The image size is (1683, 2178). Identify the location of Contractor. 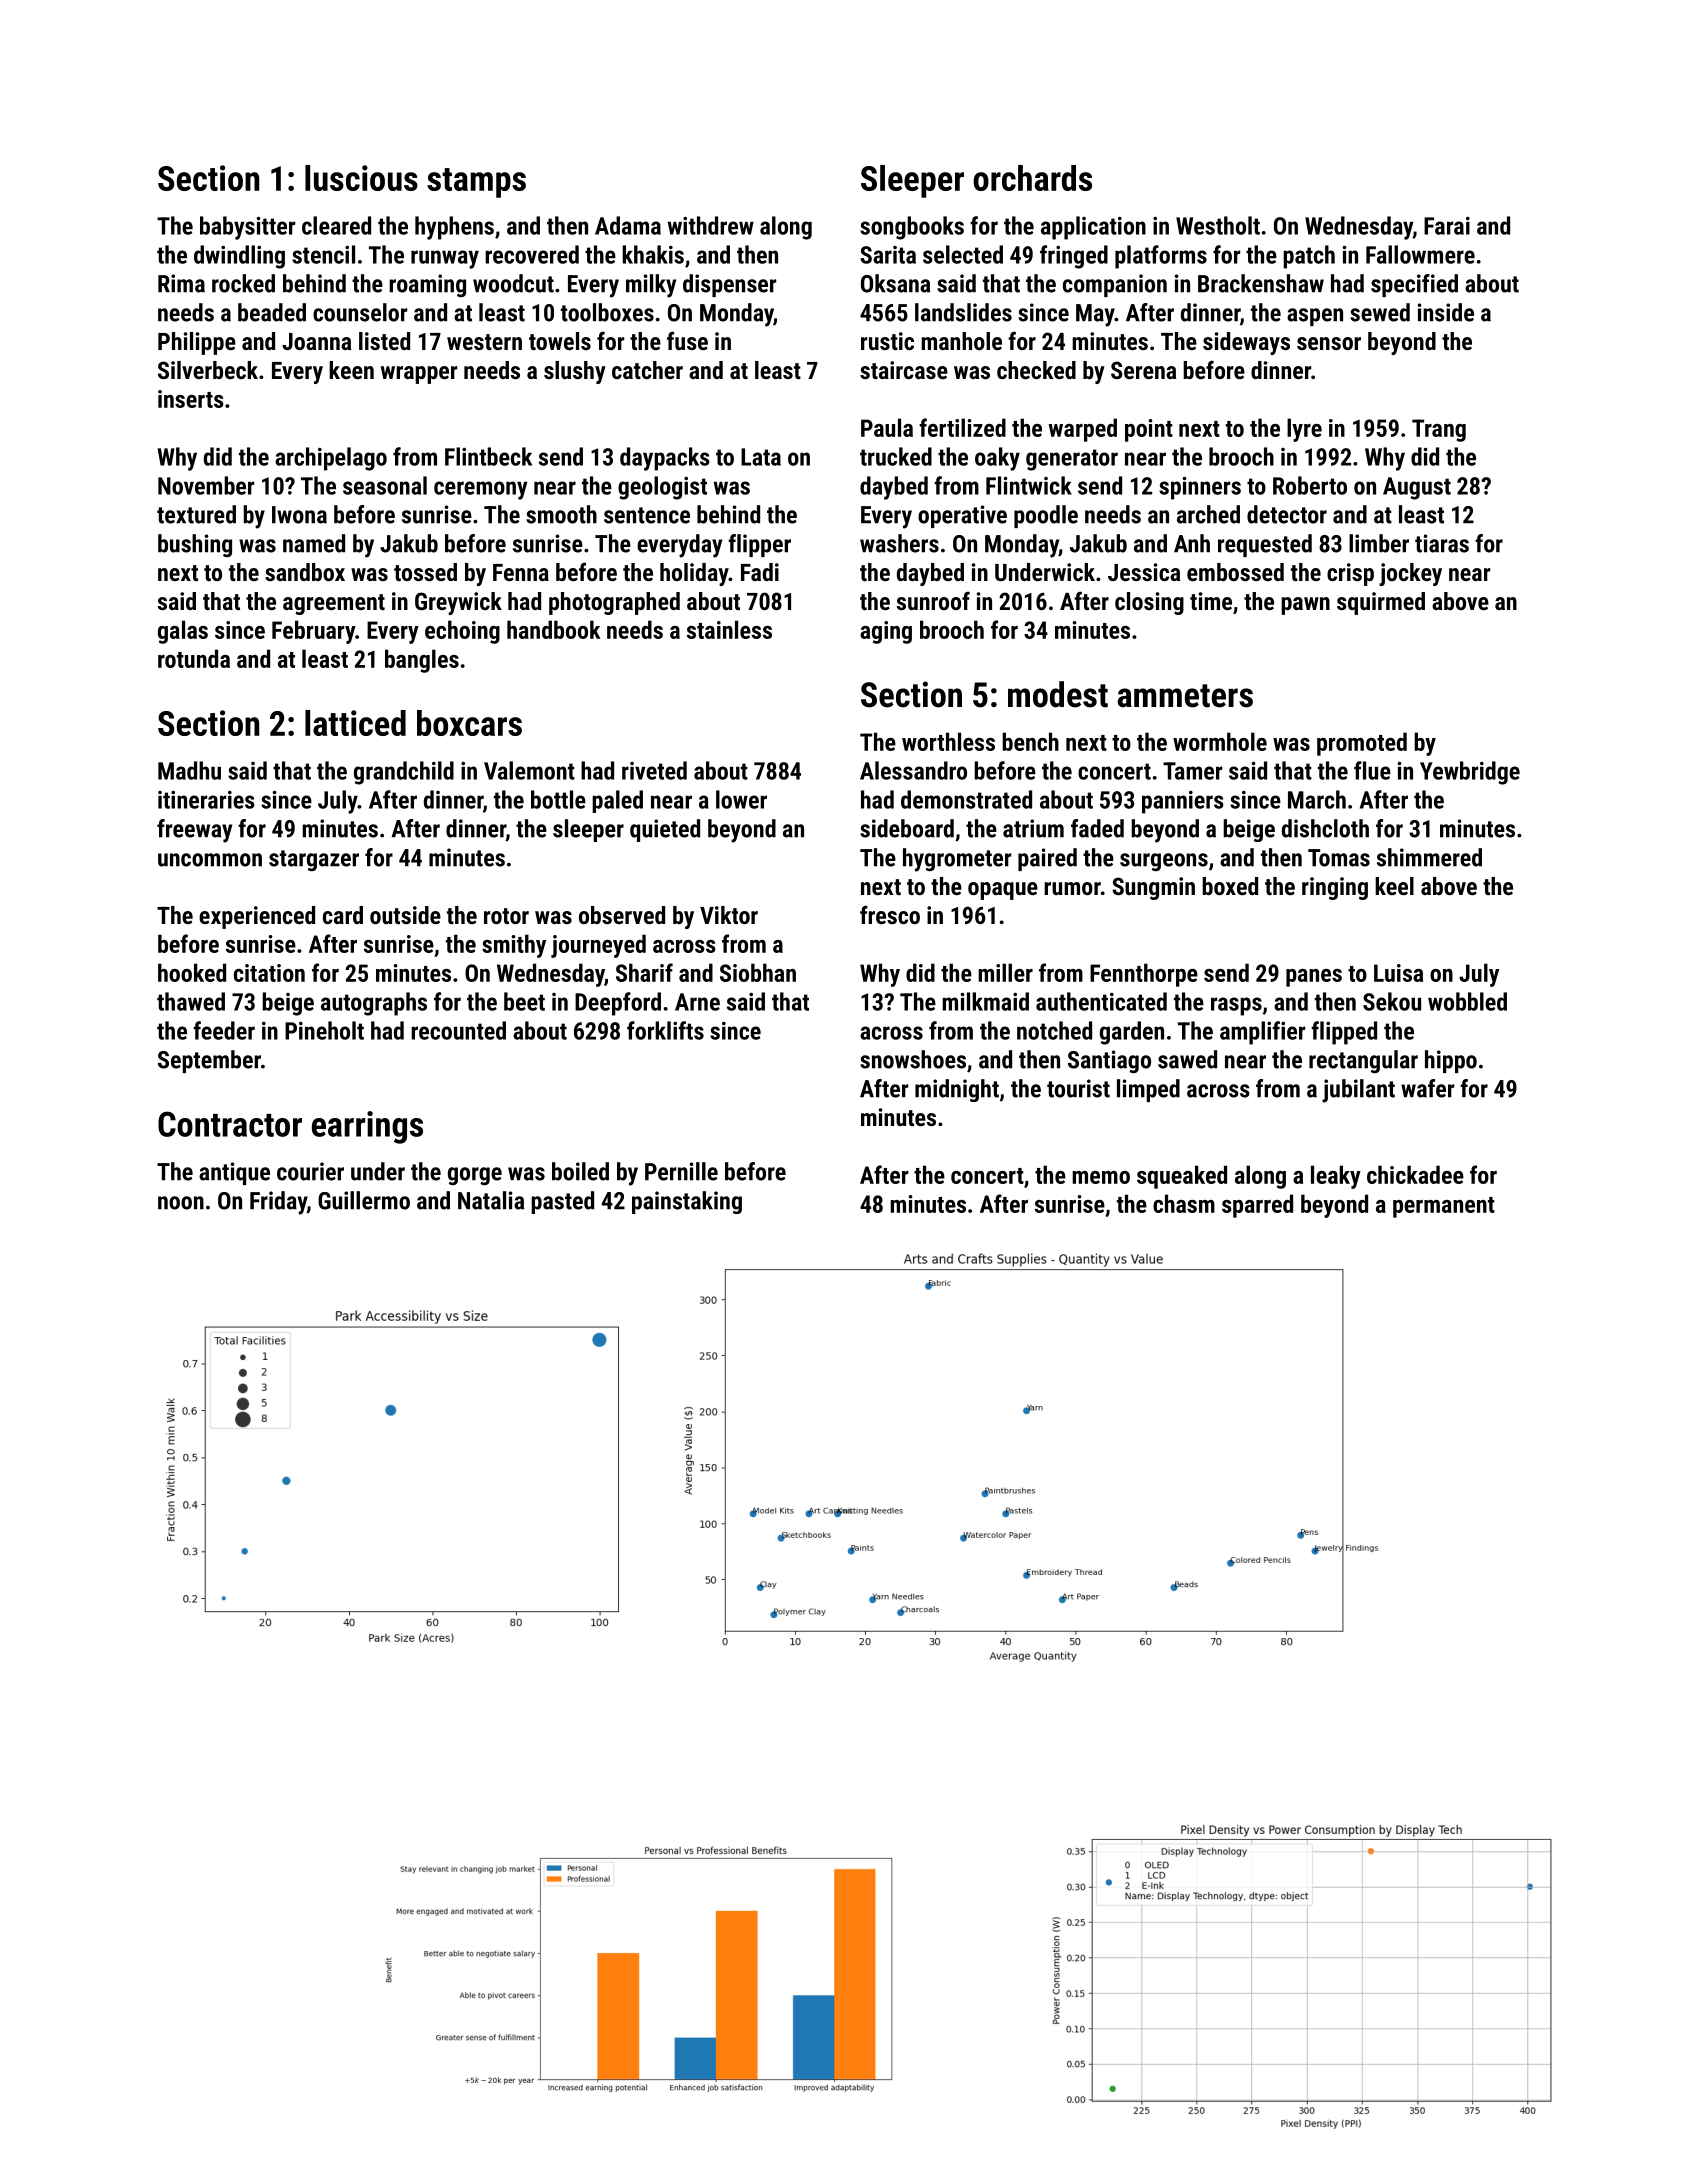
(230, 1124).
